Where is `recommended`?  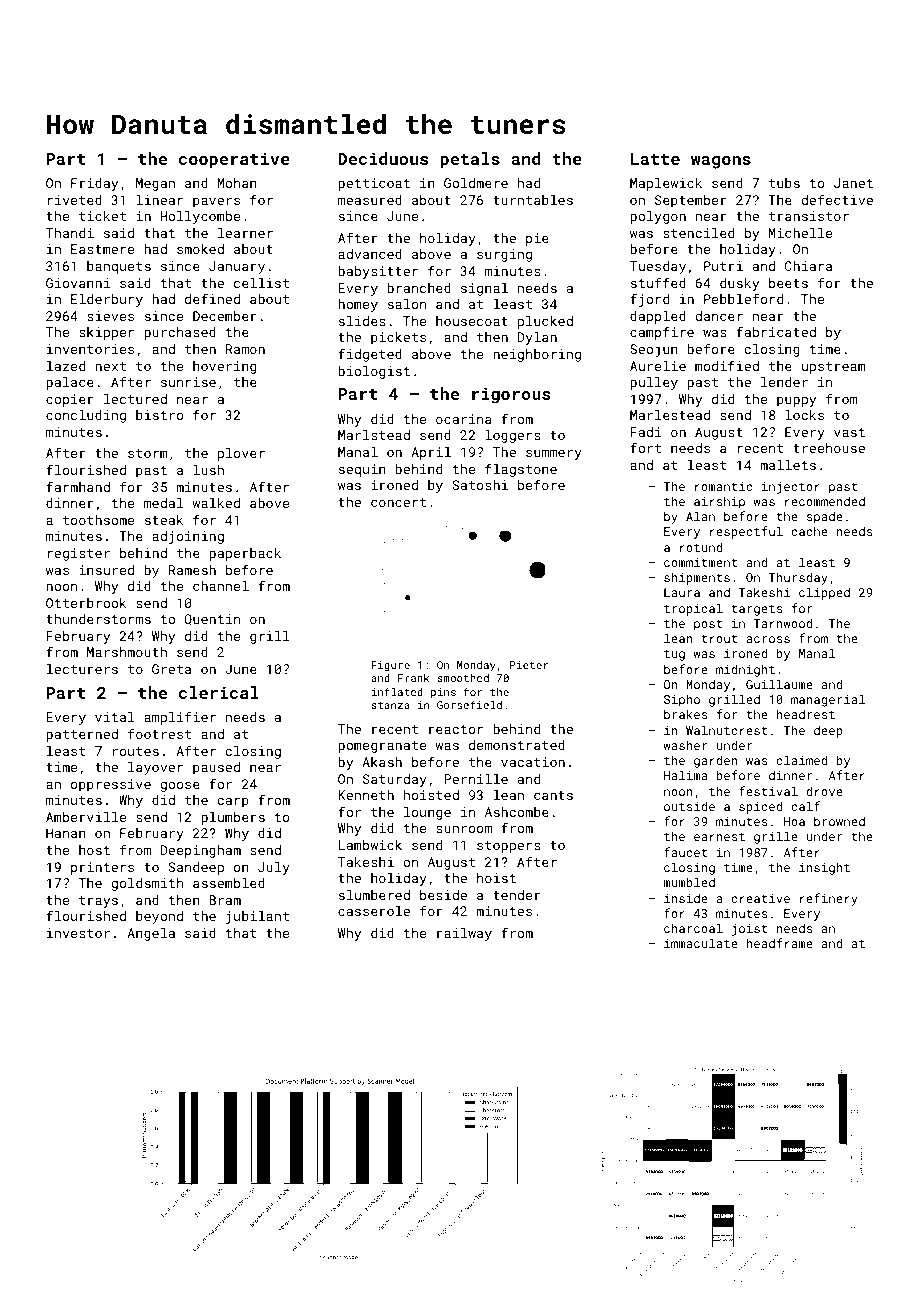 recommended is located at coordinates (825, 501).
